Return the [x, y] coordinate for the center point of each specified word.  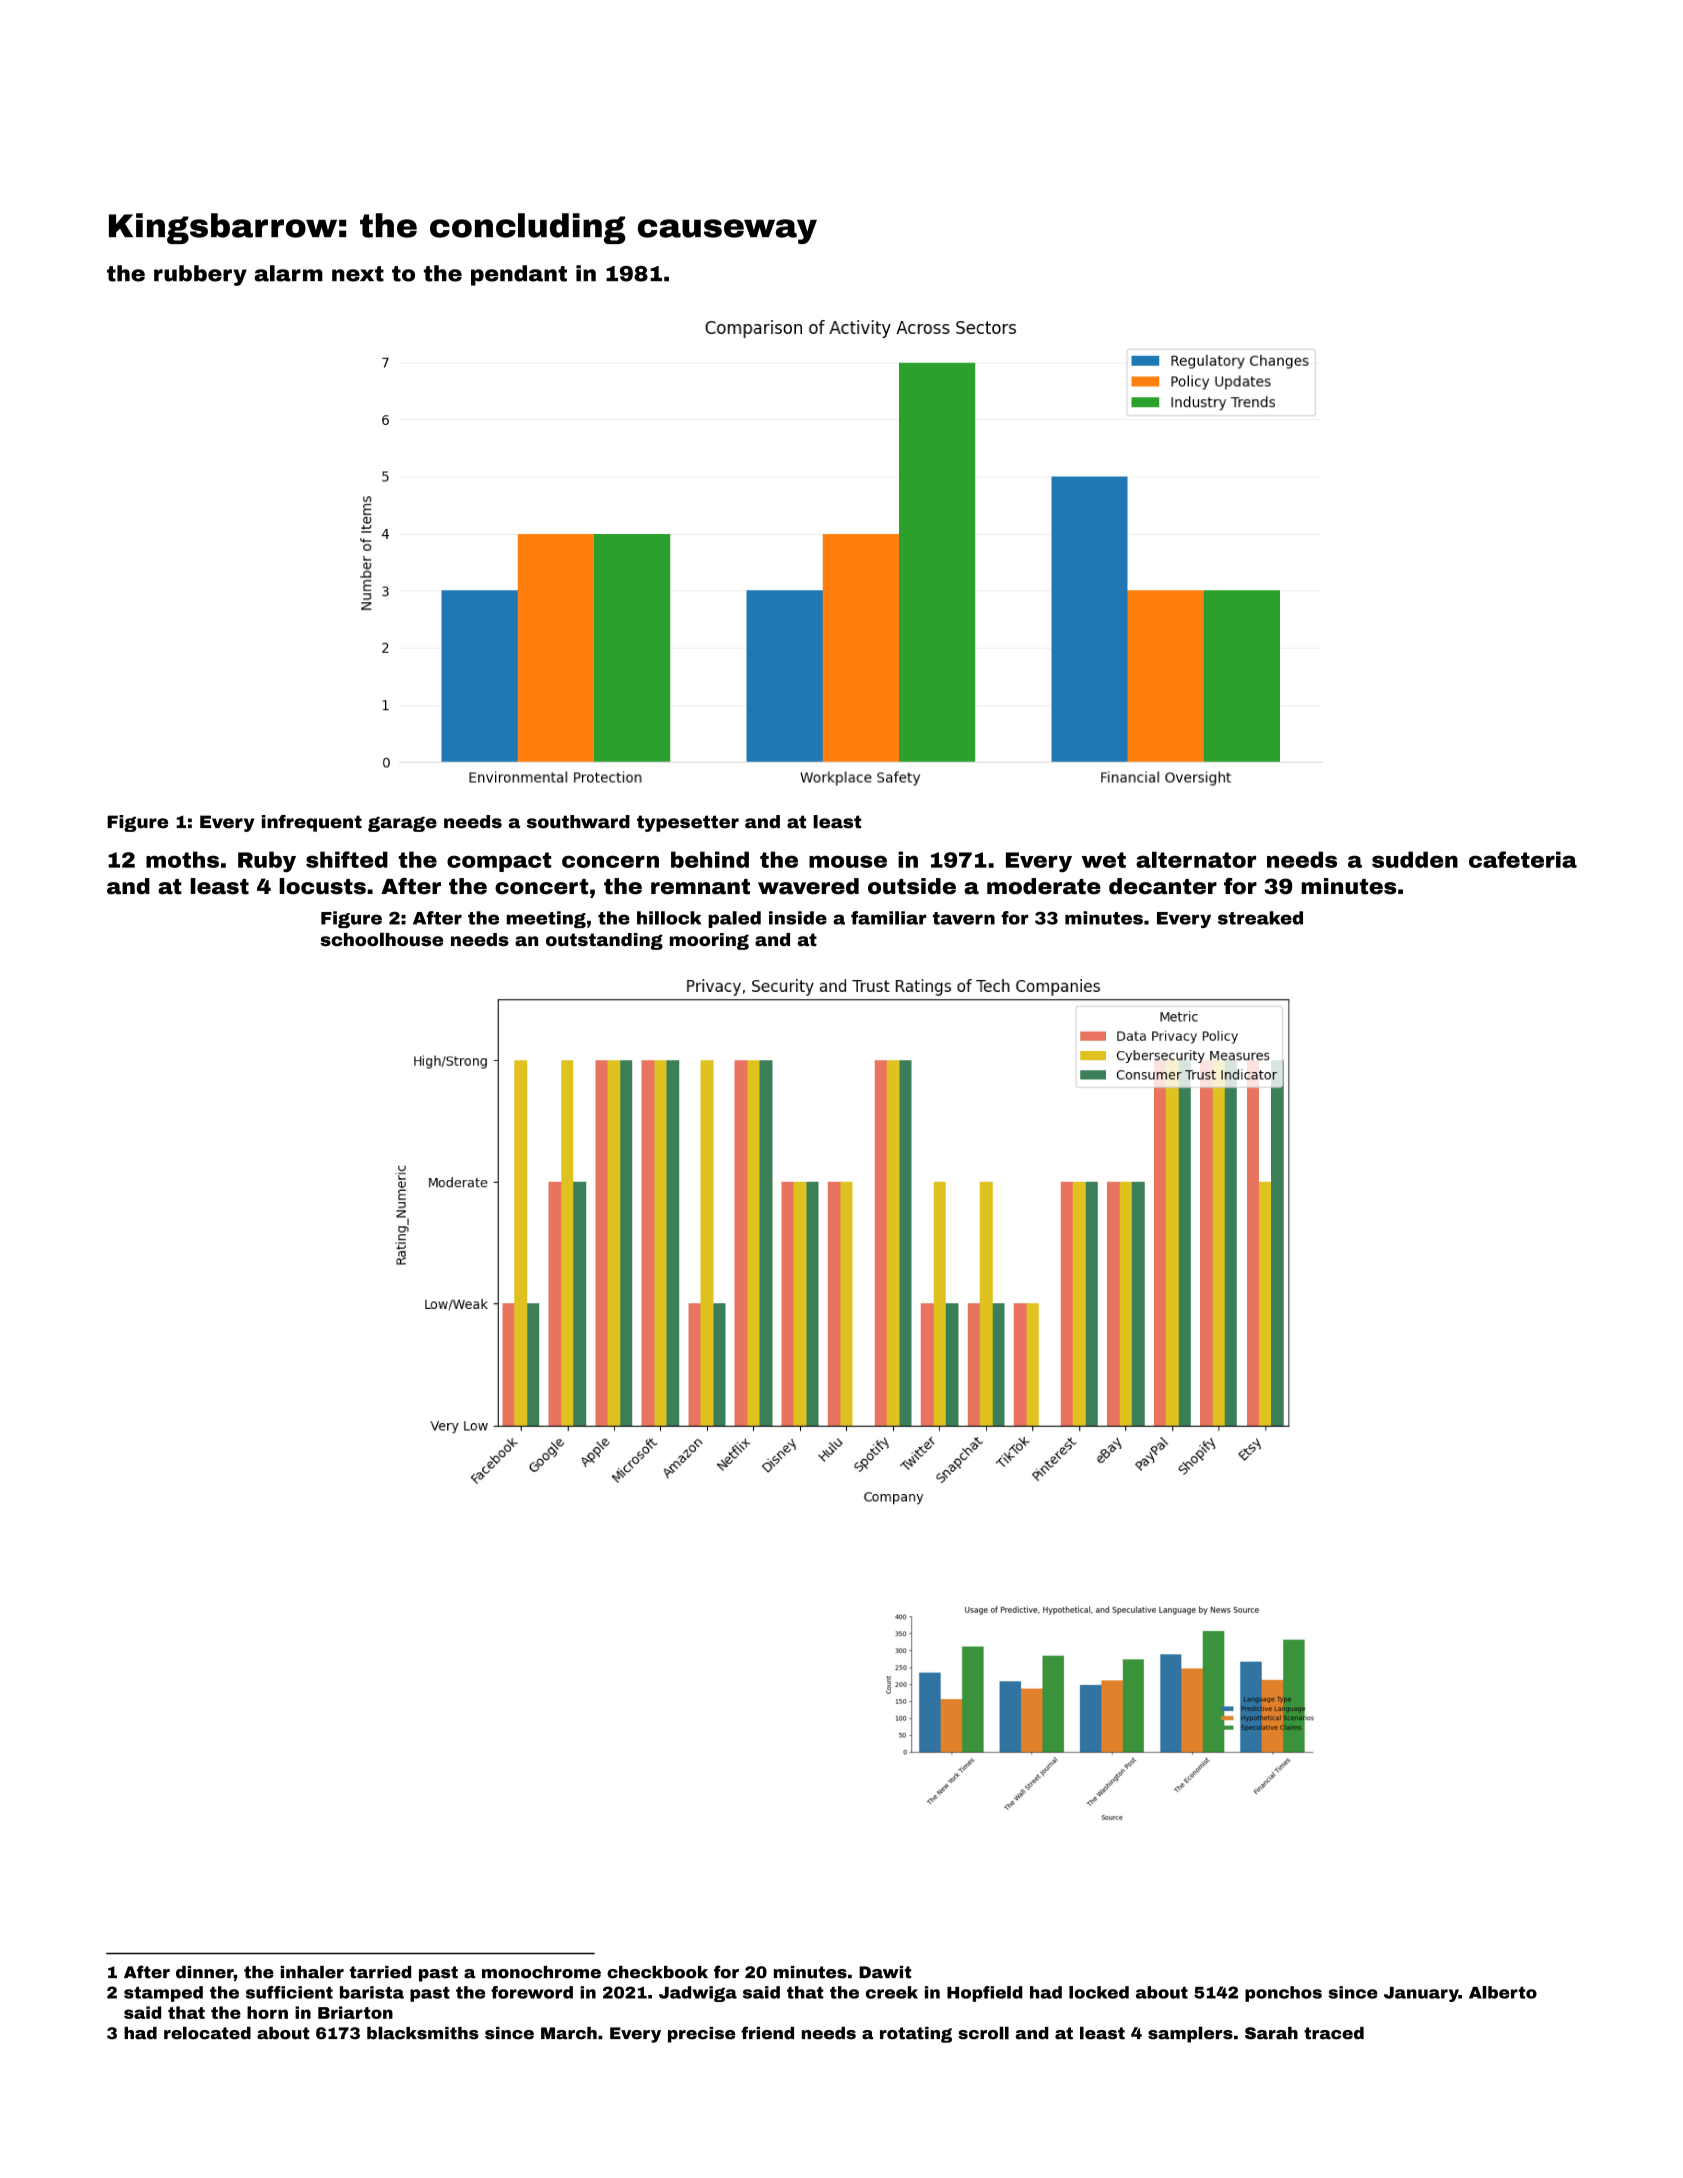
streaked [1260, 918]
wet [1103, 860]
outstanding [604, 941]
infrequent [312, 823]
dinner [205, 1972]
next [358, 274]
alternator [1196, 859]
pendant [519, 275]
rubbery [200, 275]
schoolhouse [381, 939]
